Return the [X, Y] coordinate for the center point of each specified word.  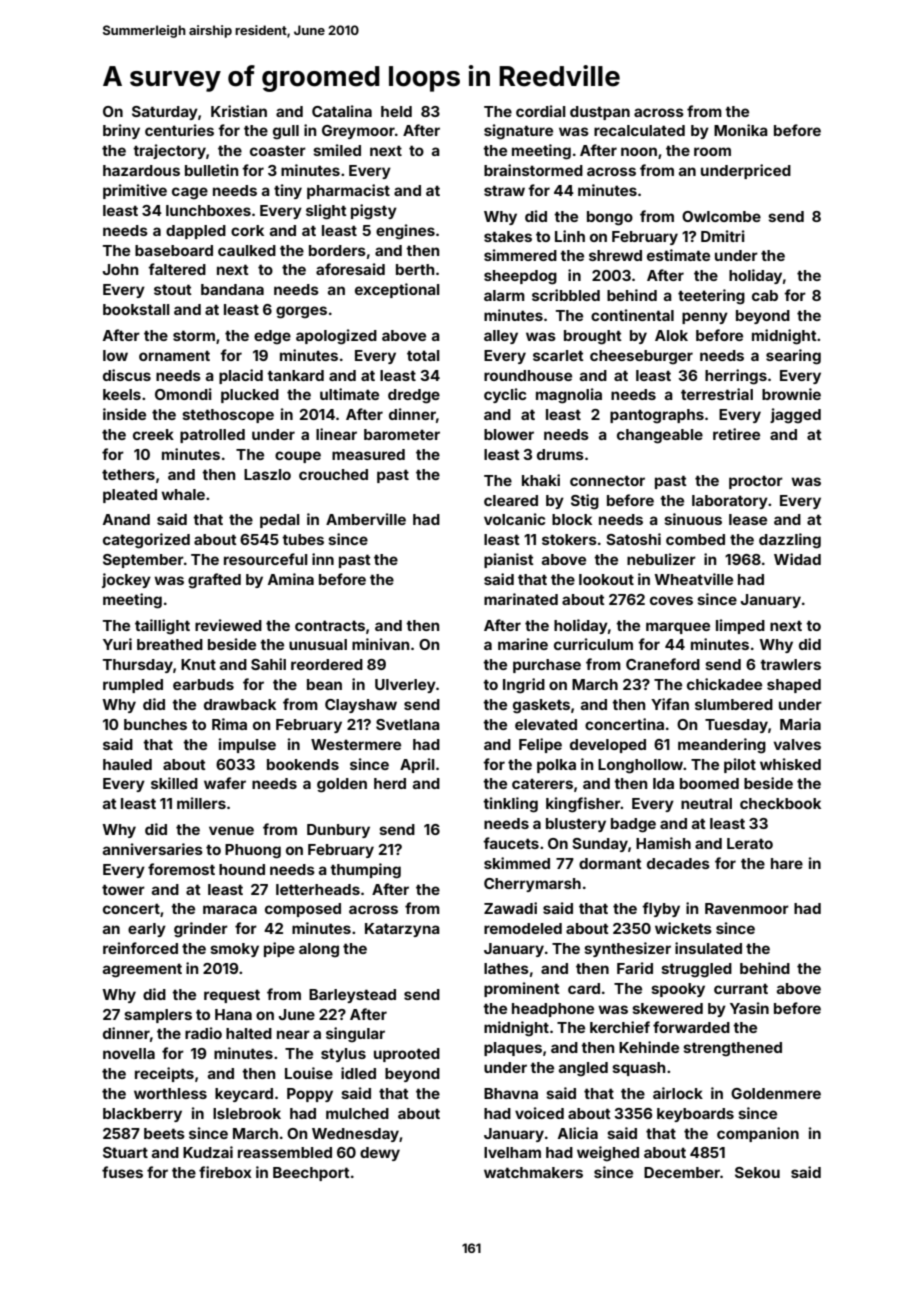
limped [740, 626]
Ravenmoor [747, 908]
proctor [756, 482]
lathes [506, 968]
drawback [240, 704]
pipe [279, 949]
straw [504, 190]
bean [324, 684]
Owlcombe [721, 216]
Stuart [125, 1152]
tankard [295, 375]
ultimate [349, 394]
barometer [402, 434]
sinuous [693, 519]
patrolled [212, 436]
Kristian [239, 111]
